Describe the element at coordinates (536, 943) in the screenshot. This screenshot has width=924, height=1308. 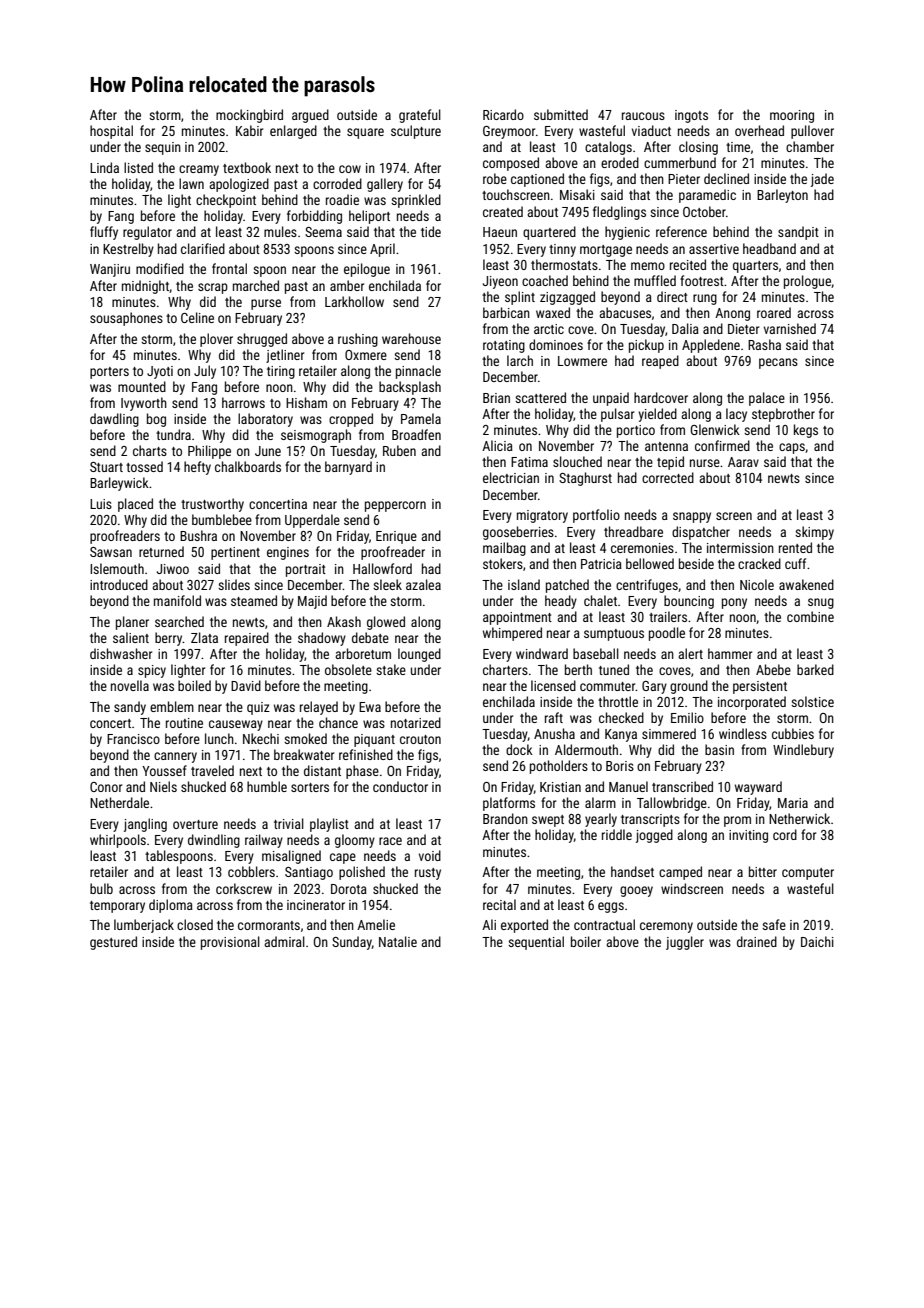
I see `sequential` at that location.
